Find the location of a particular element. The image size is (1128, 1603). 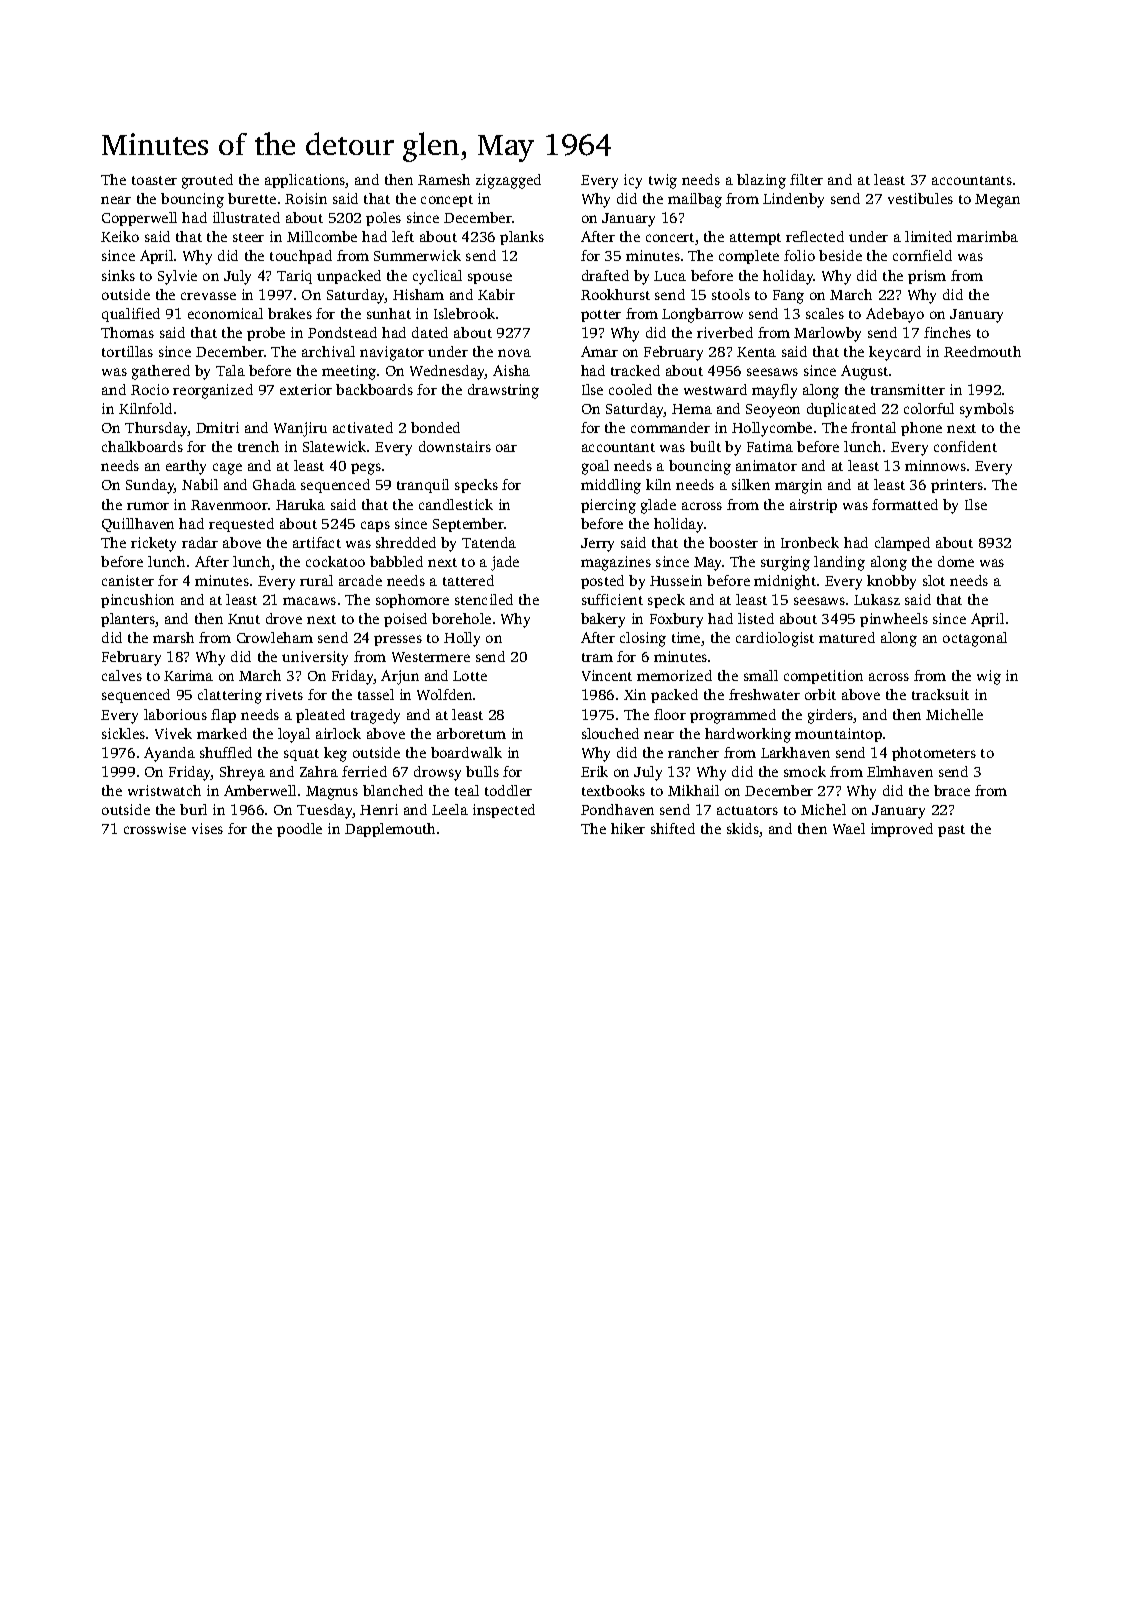

boardwalk is located at coordinates (466, 752).
